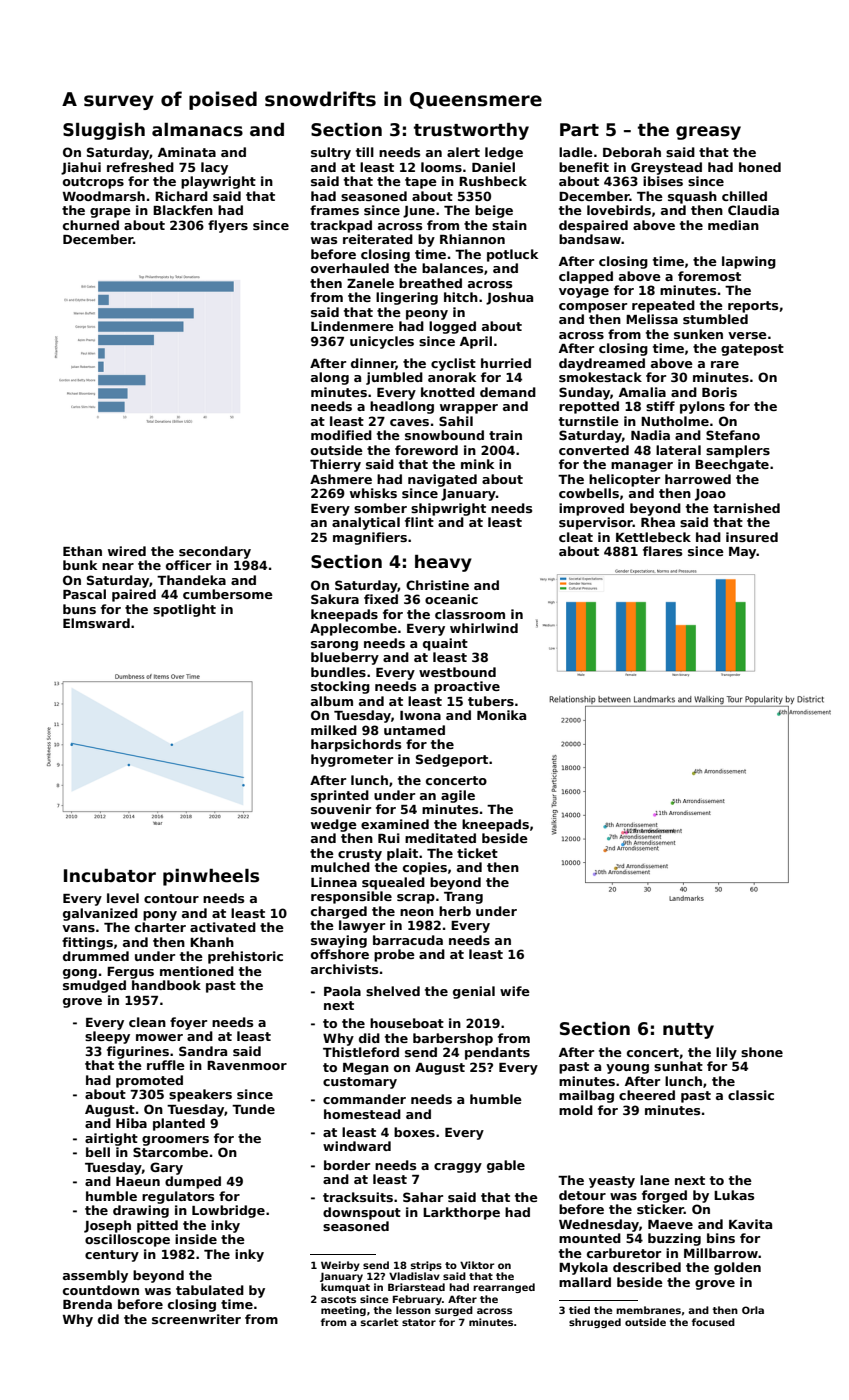 The image size is (849, 1400). What do you see at coordinates (84, 594) in the screenshot?
I see `Pascal` at bounding box center [84, 594].
